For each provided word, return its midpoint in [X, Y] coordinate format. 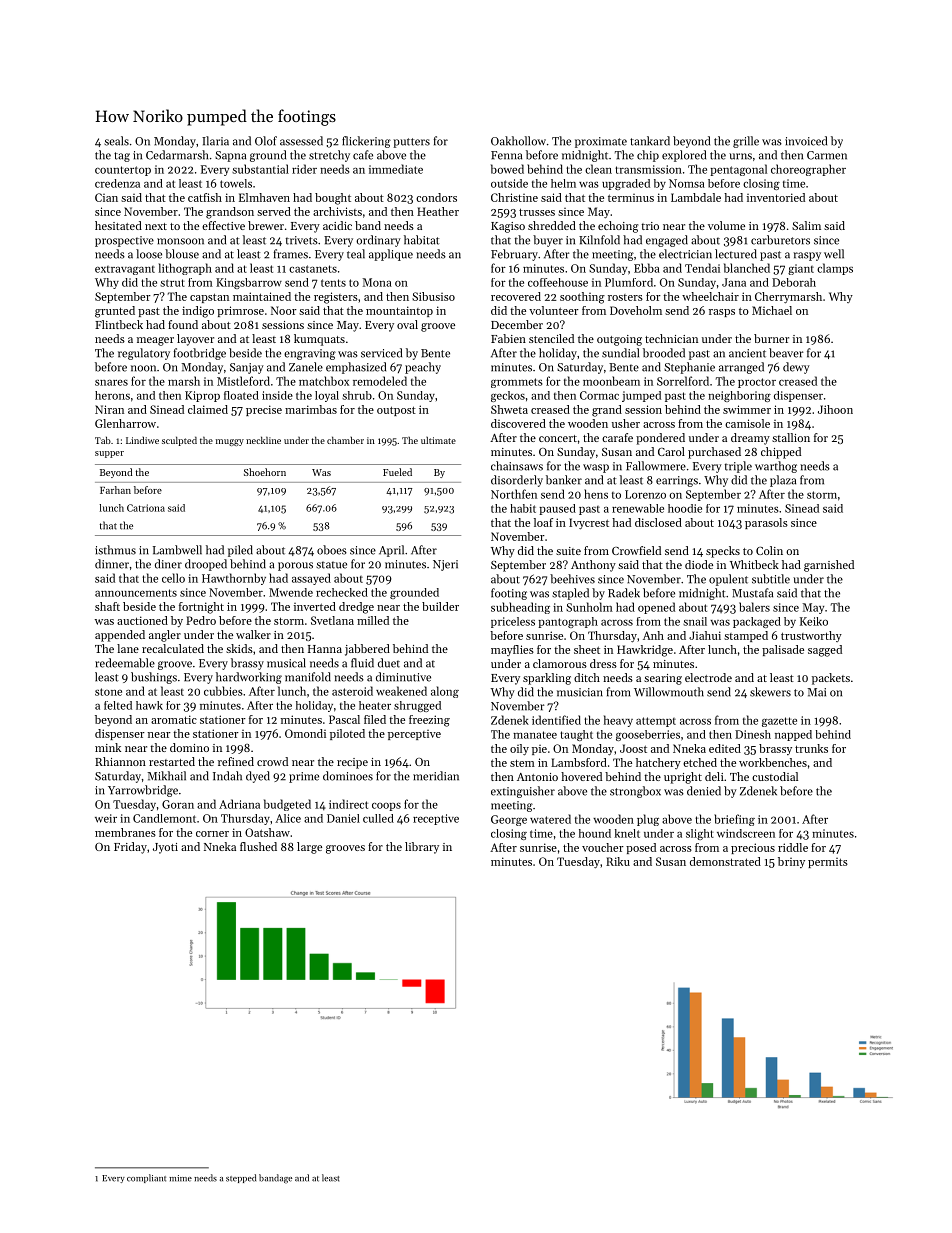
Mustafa [752, 593]
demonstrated [725, 861]
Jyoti [165, 848]
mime [180, 1178]
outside [509, 183]
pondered [660, 439]
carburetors [780, 240]
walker [253, 634]
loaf [543, 522]
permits [828, 863]
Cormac [599, 395]
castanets [313, 269]
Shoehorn [265, 472]
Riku [618, 861]
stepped [241, 1178]
